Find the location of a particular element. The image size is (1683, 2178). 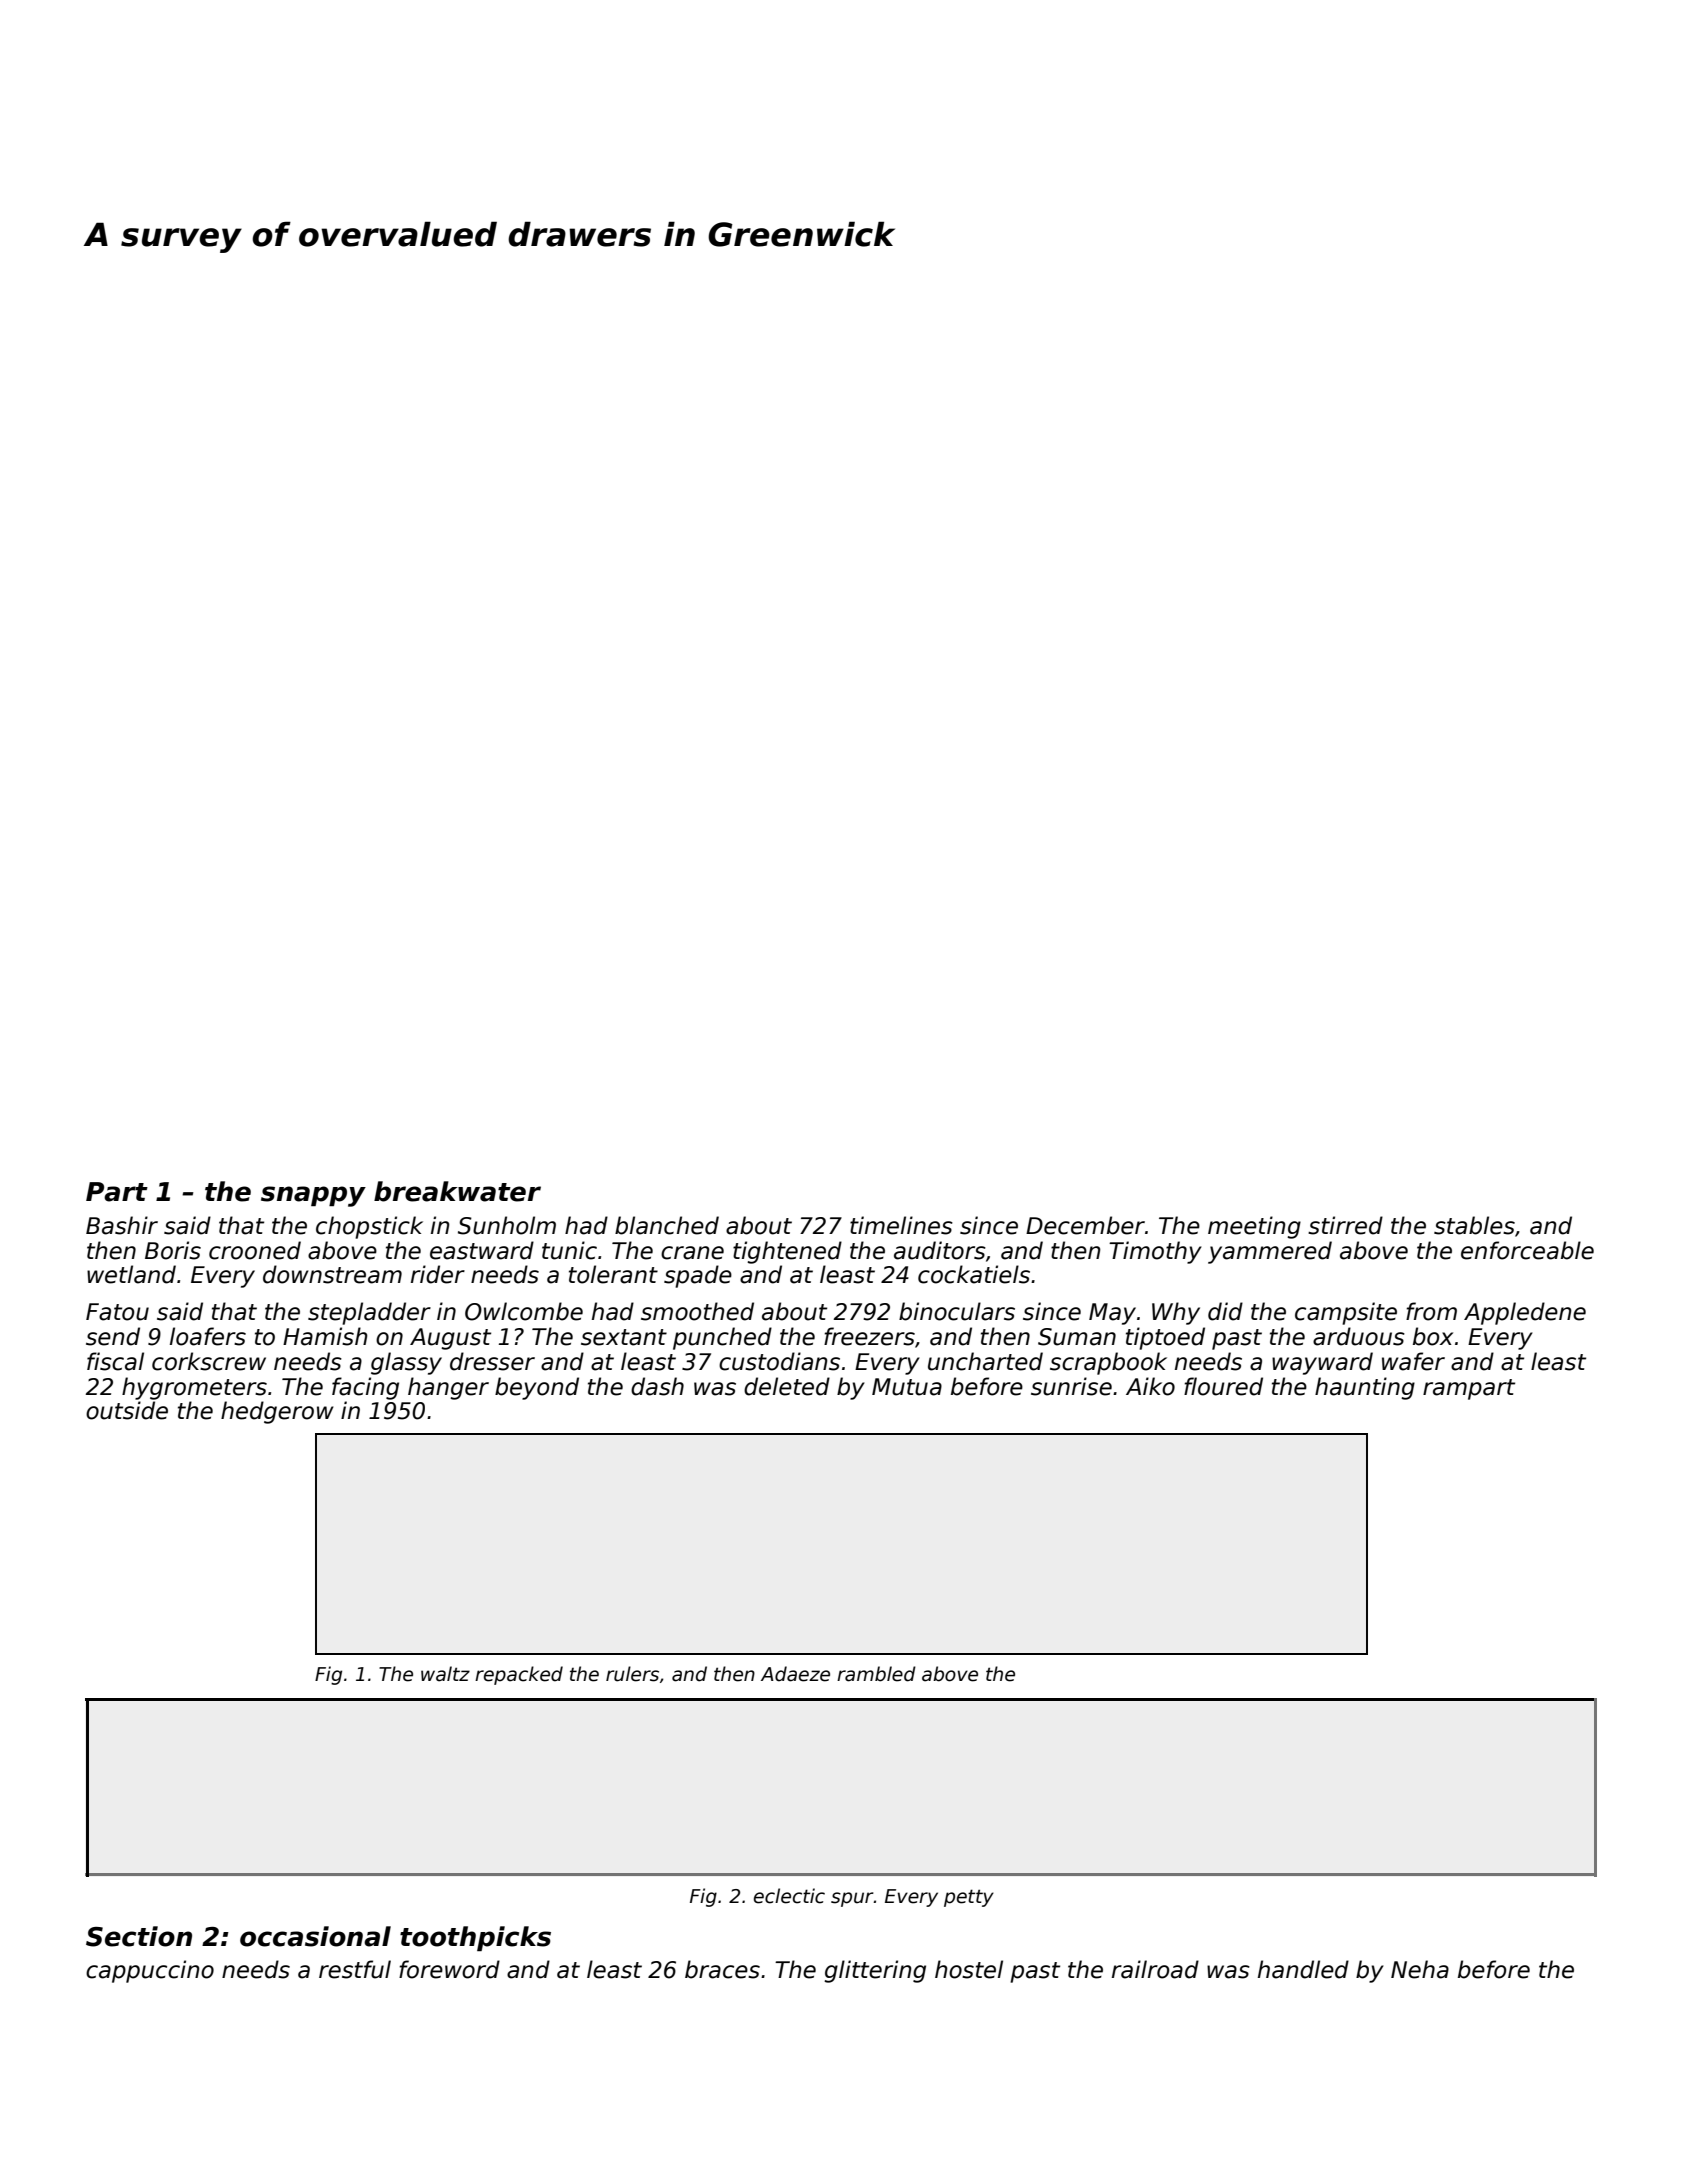

Neha is located at coordinates (1420, 1969).
